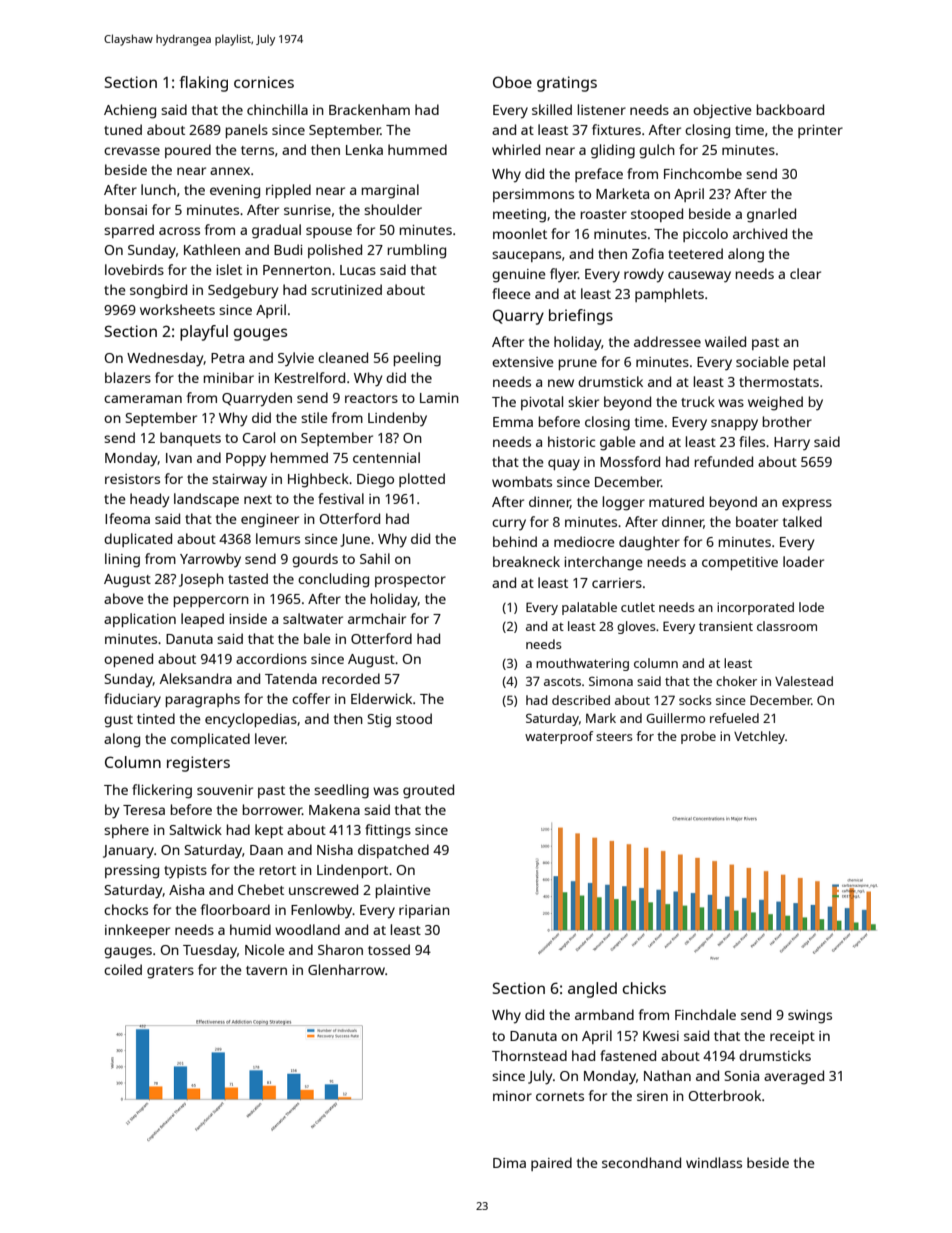 The width and height of the page is (952, 1233). Describe the element at coordinates (509, 1163) in the page. I see `Dima` at that location.
